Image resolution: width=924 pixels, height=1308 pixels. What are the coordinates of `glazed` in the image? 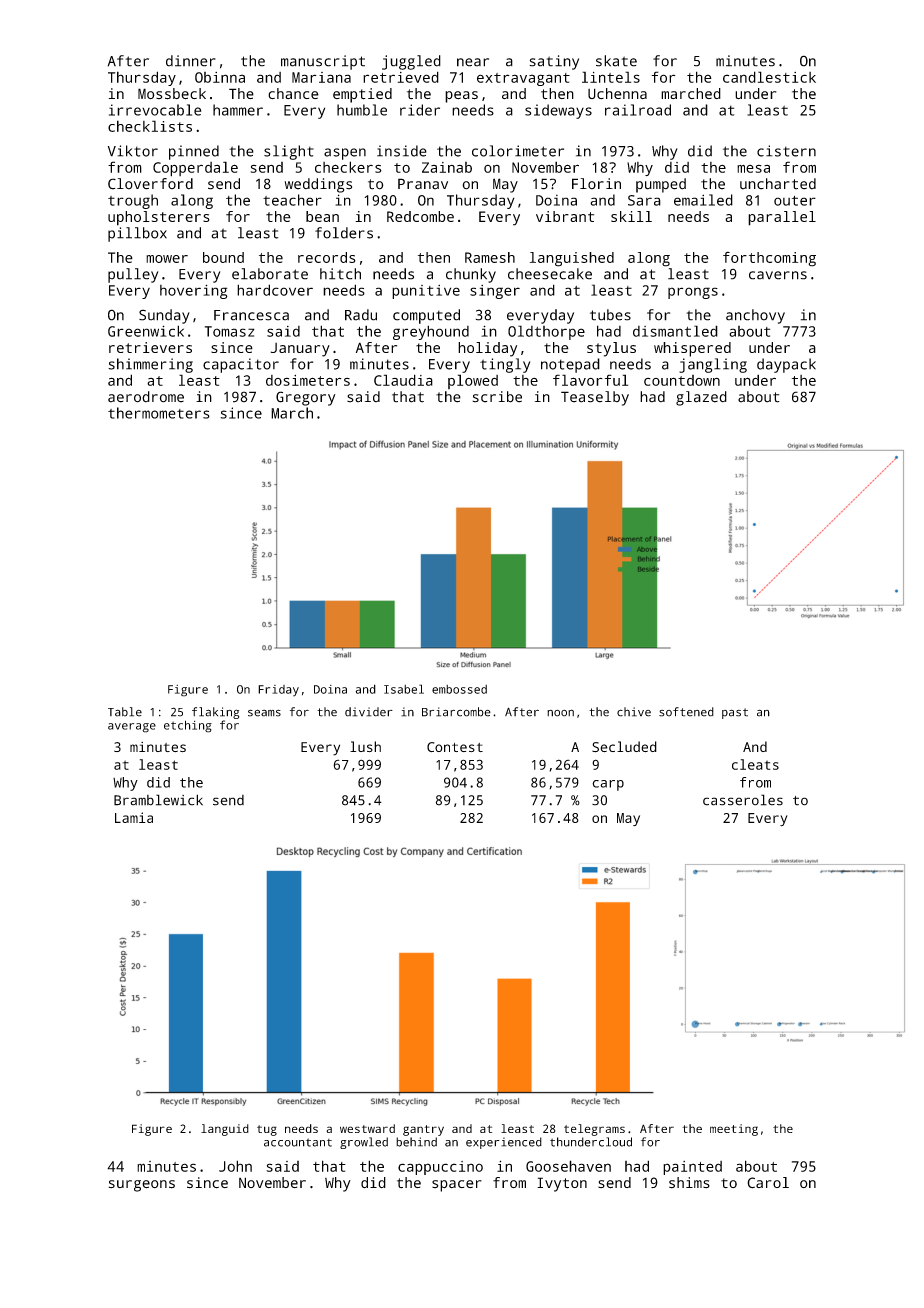 It's located at (701, 398).
